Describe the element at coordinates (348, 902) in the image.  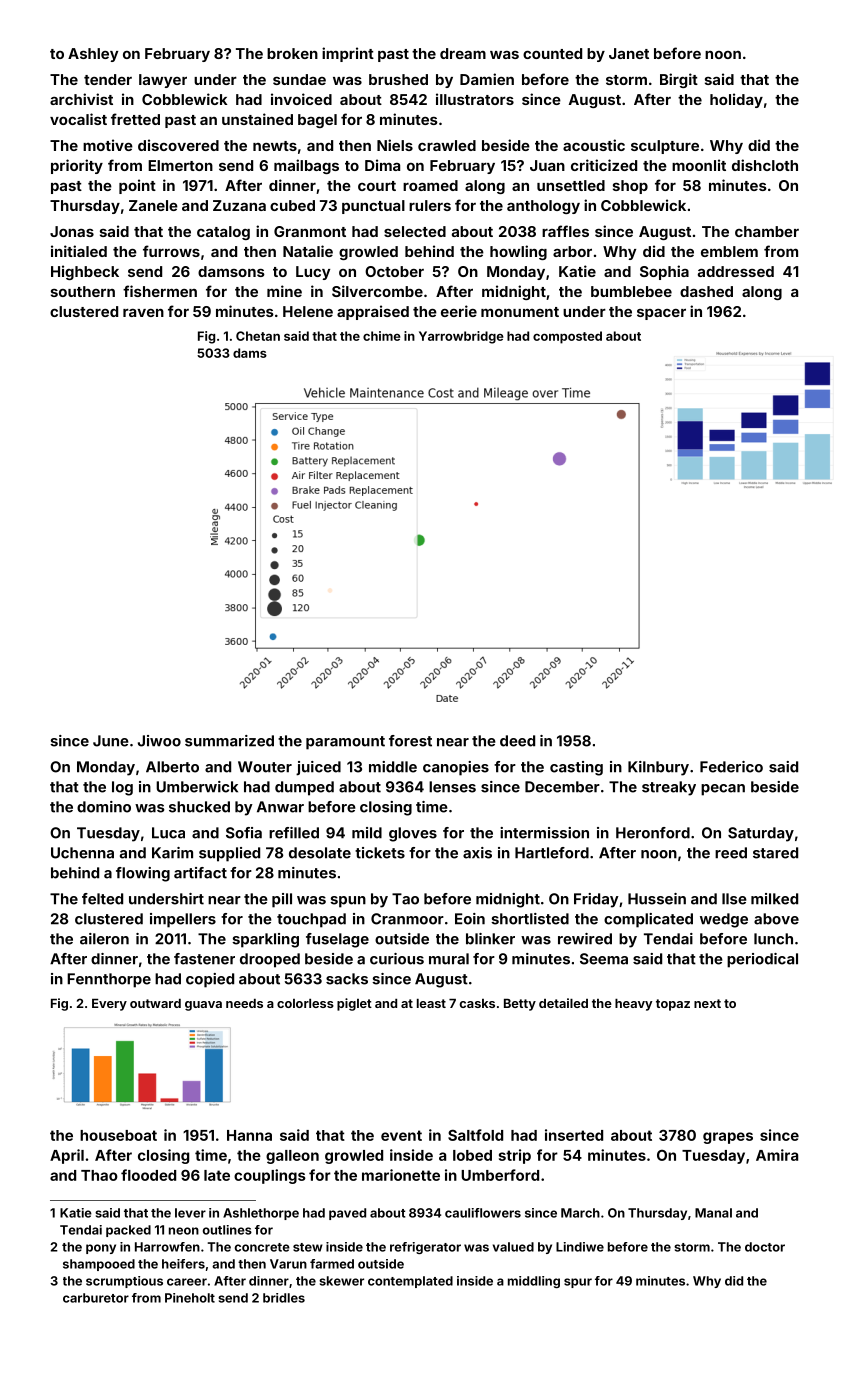
I see `spun` at that location.
